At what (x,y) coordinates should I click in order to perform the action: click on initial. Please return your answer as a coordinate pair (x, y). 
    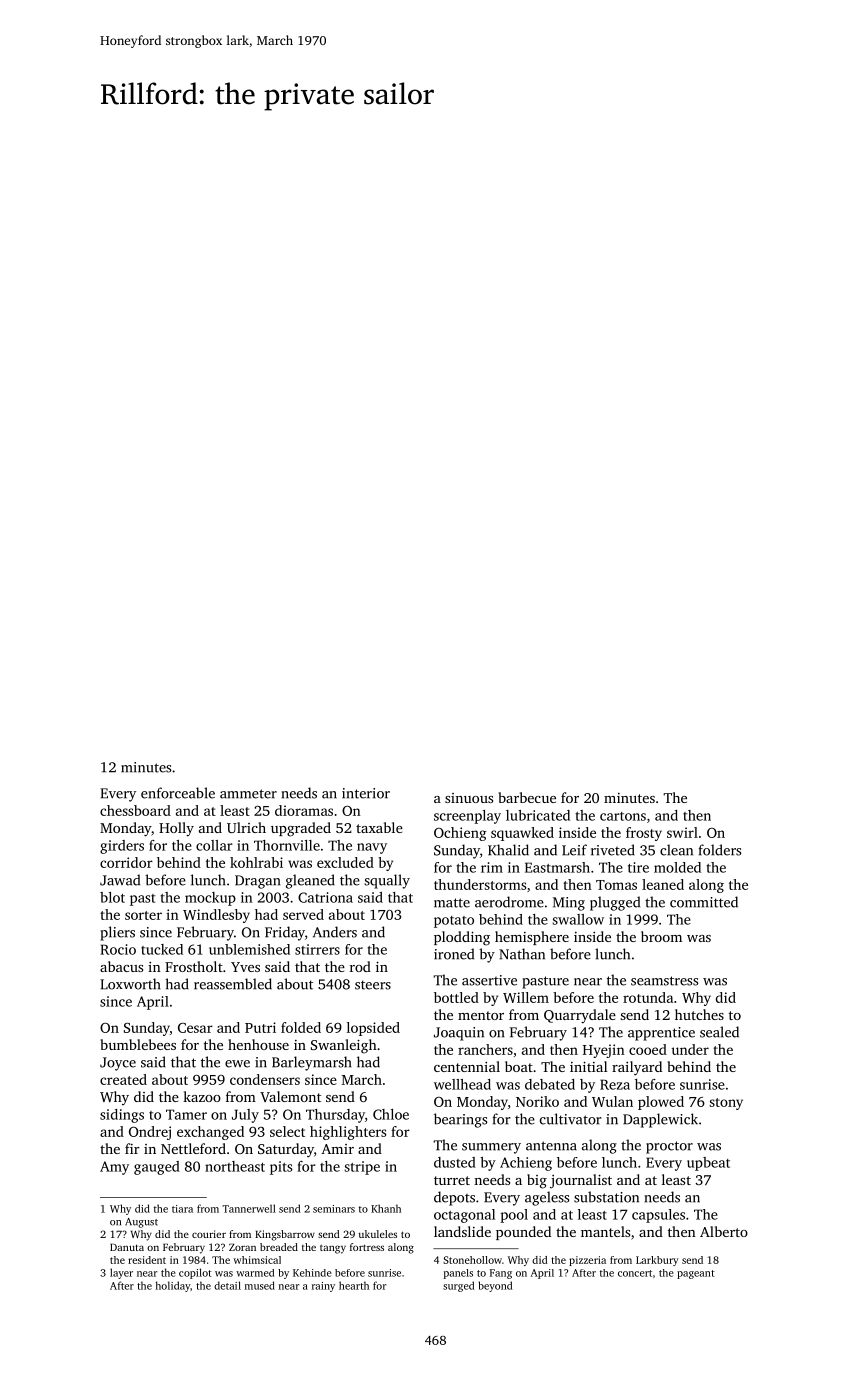
    Looking at the image, I should click on (589, 1066).
